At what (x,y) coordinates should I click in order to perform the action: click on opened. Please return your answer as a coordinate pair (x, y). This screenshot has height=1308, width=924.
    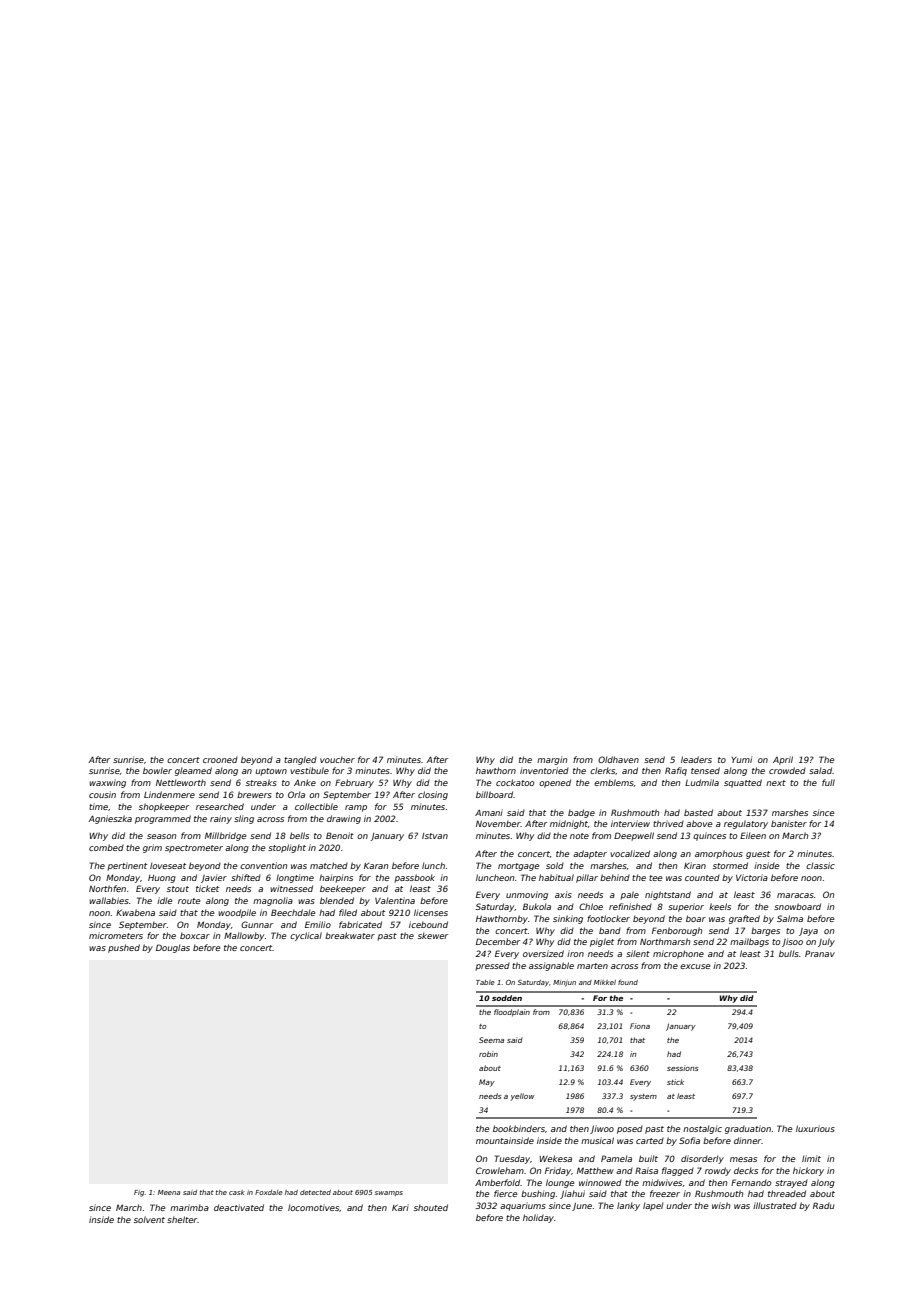
    Looking at the image, I should click on (555, 783).
